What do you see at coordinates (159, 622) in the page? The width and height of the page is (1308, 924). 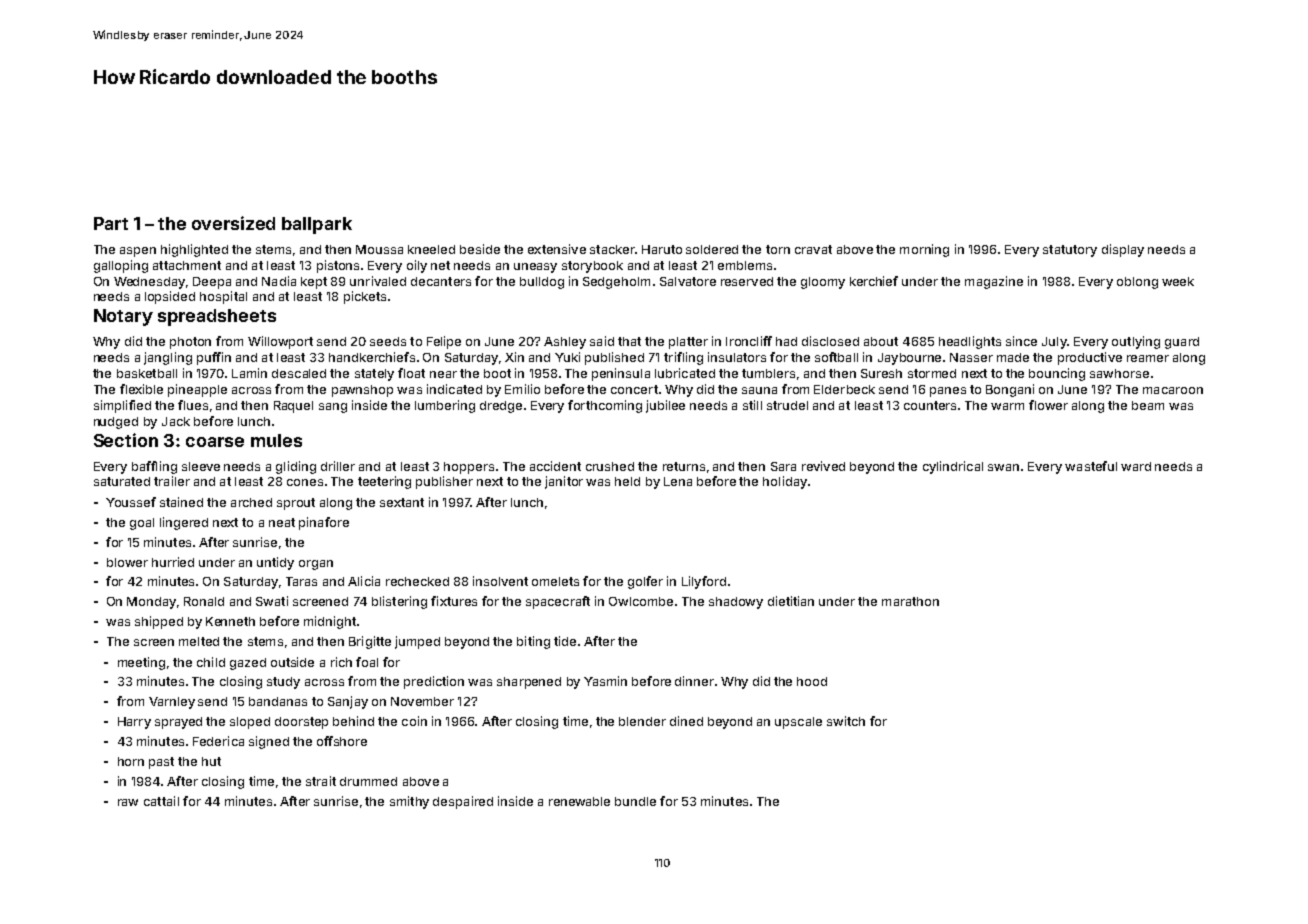 I see `shipped` at bounding box center [159, 622].
